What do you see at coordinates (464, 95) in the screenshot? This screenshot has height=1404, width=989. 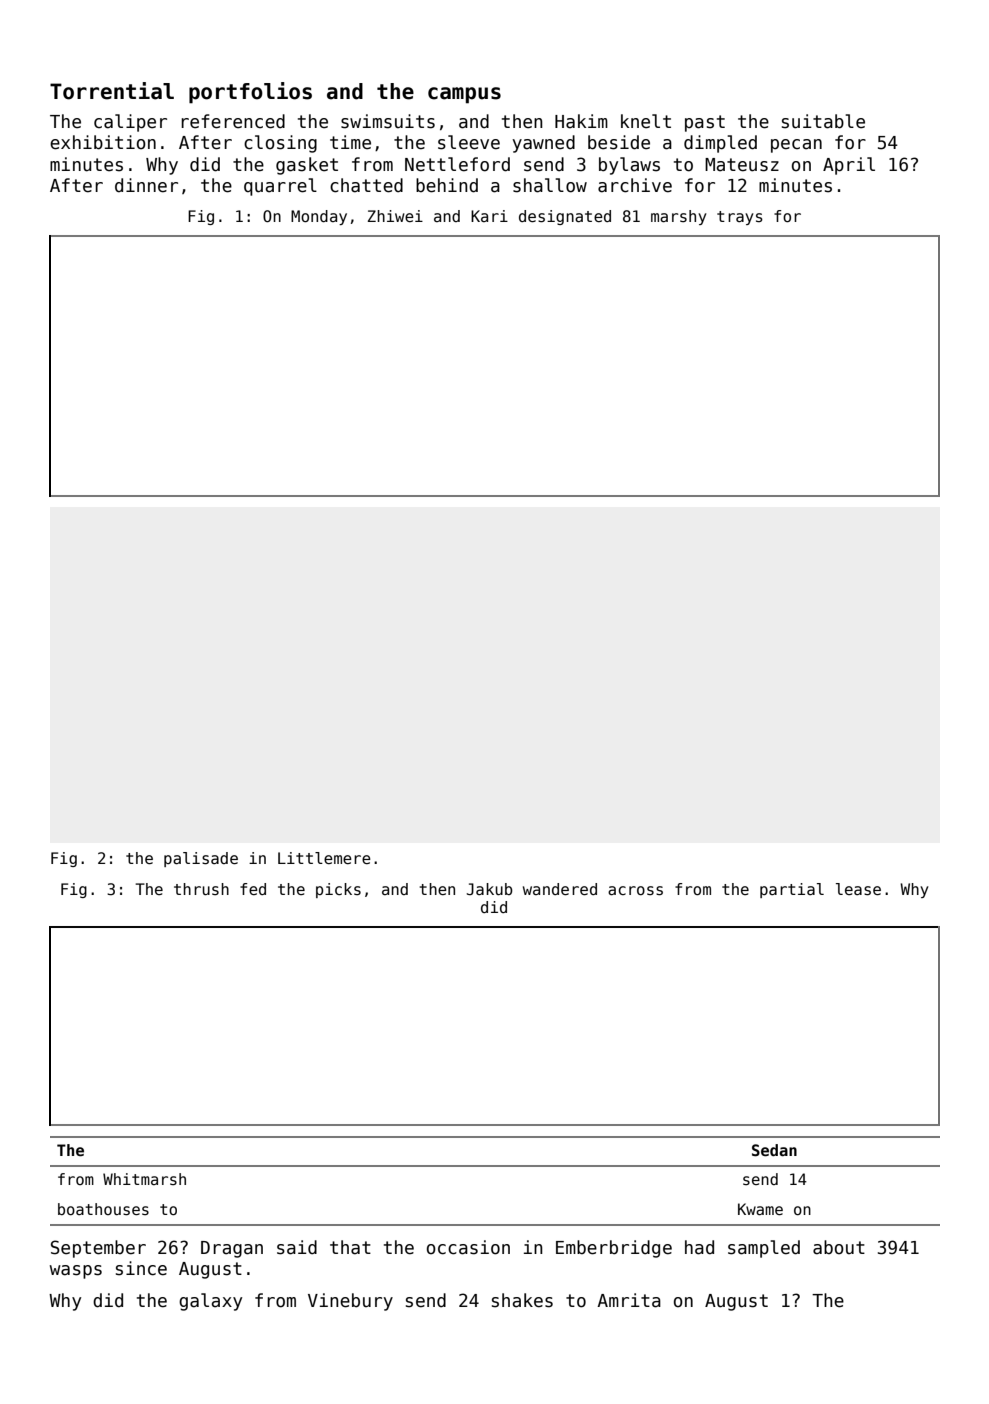 I see `campus` at bounding box center [464, 95].
